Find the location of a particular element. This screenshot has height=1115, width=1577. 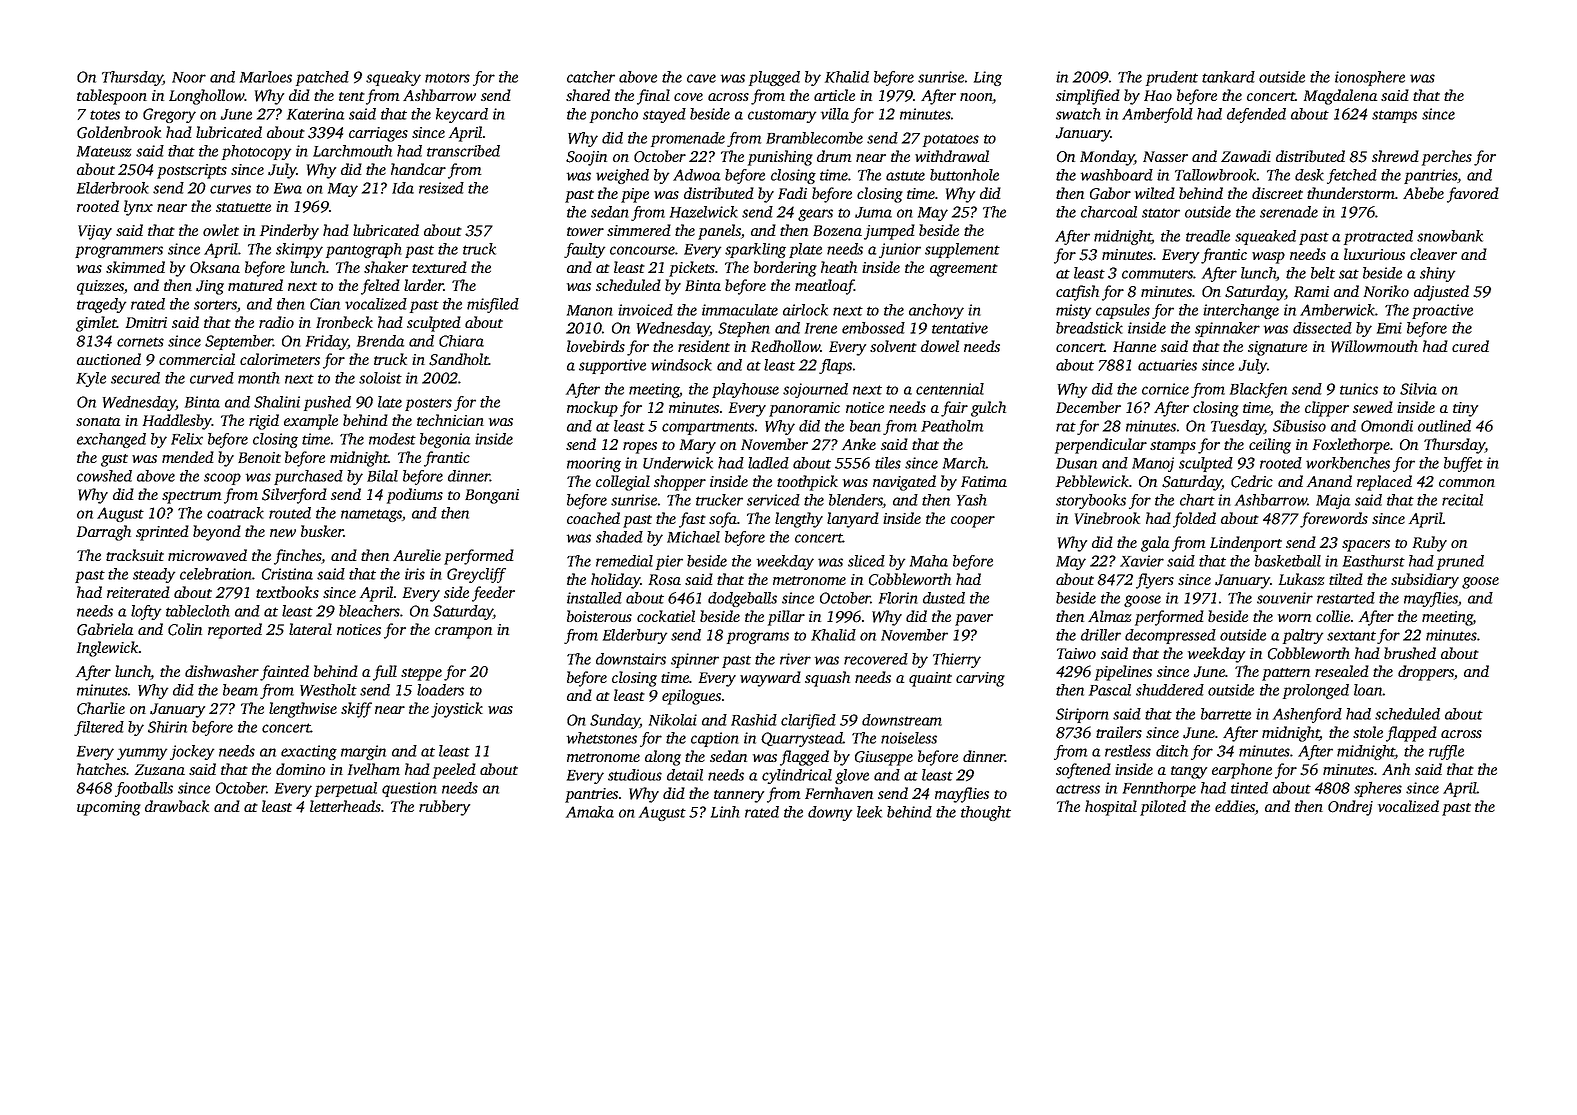

curved is located at coordinates (212, 378).
